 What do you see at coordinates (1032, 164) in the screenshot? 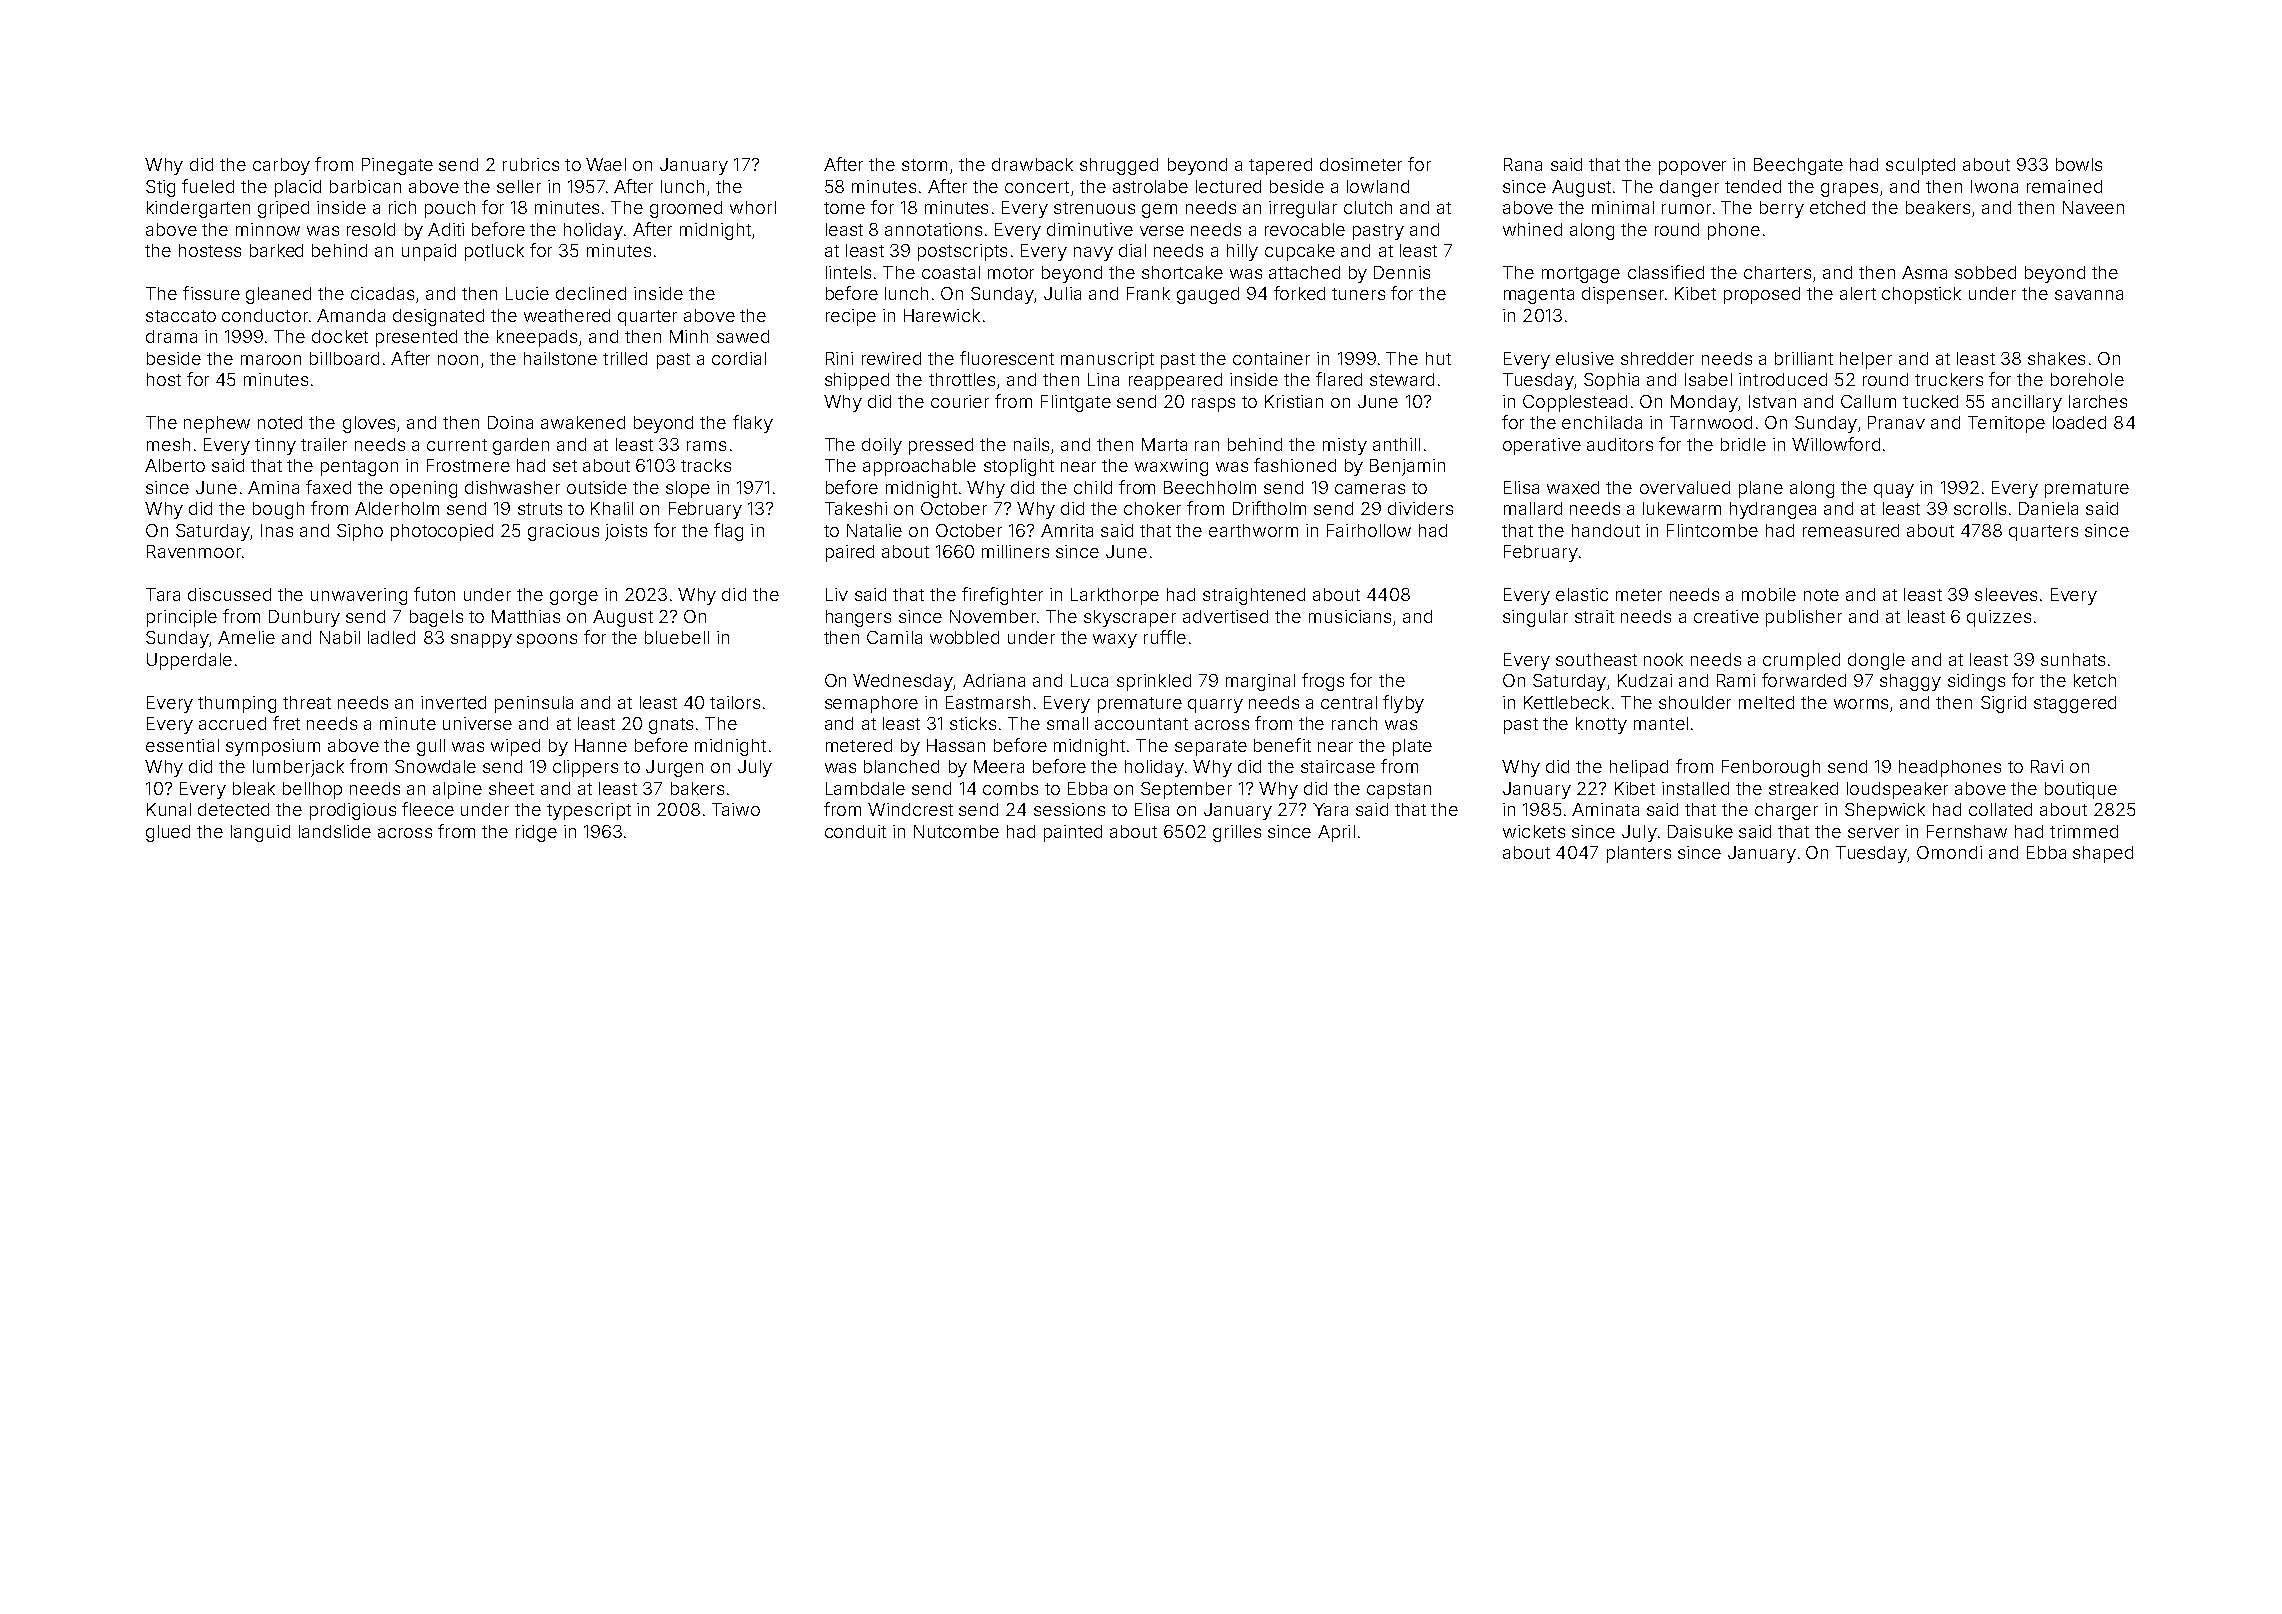
I see `drawback` at bounding box center [1032, 164].
